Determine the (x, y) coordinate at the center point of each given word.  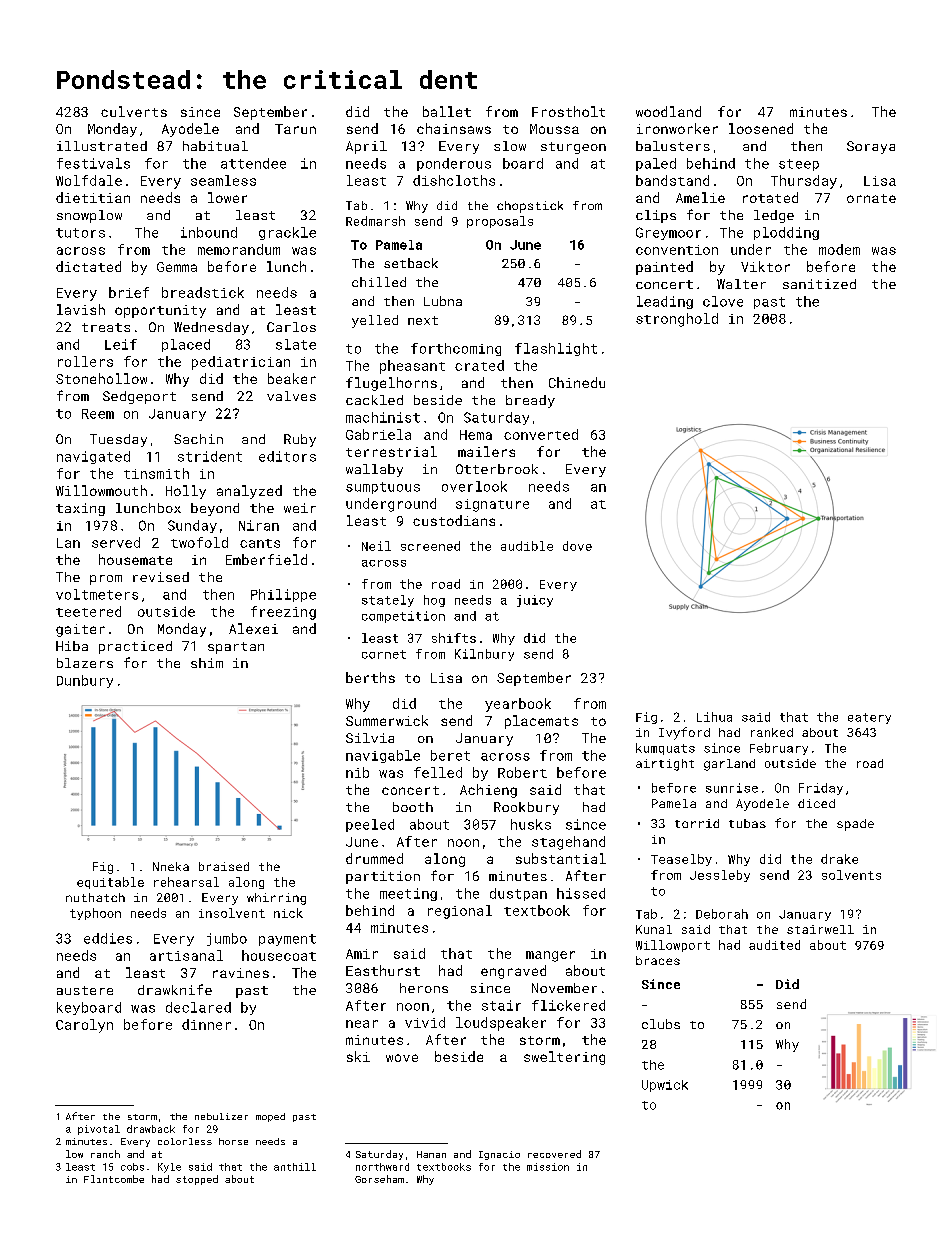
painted (664, 268)
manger (550, 956)
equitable (110, 883)
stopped (197, 1180)
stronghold (677, 320)
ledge (774, 216)
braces (658, 960)
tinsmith (156, 473)
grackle (287, 233)
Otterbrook (497, 469)
